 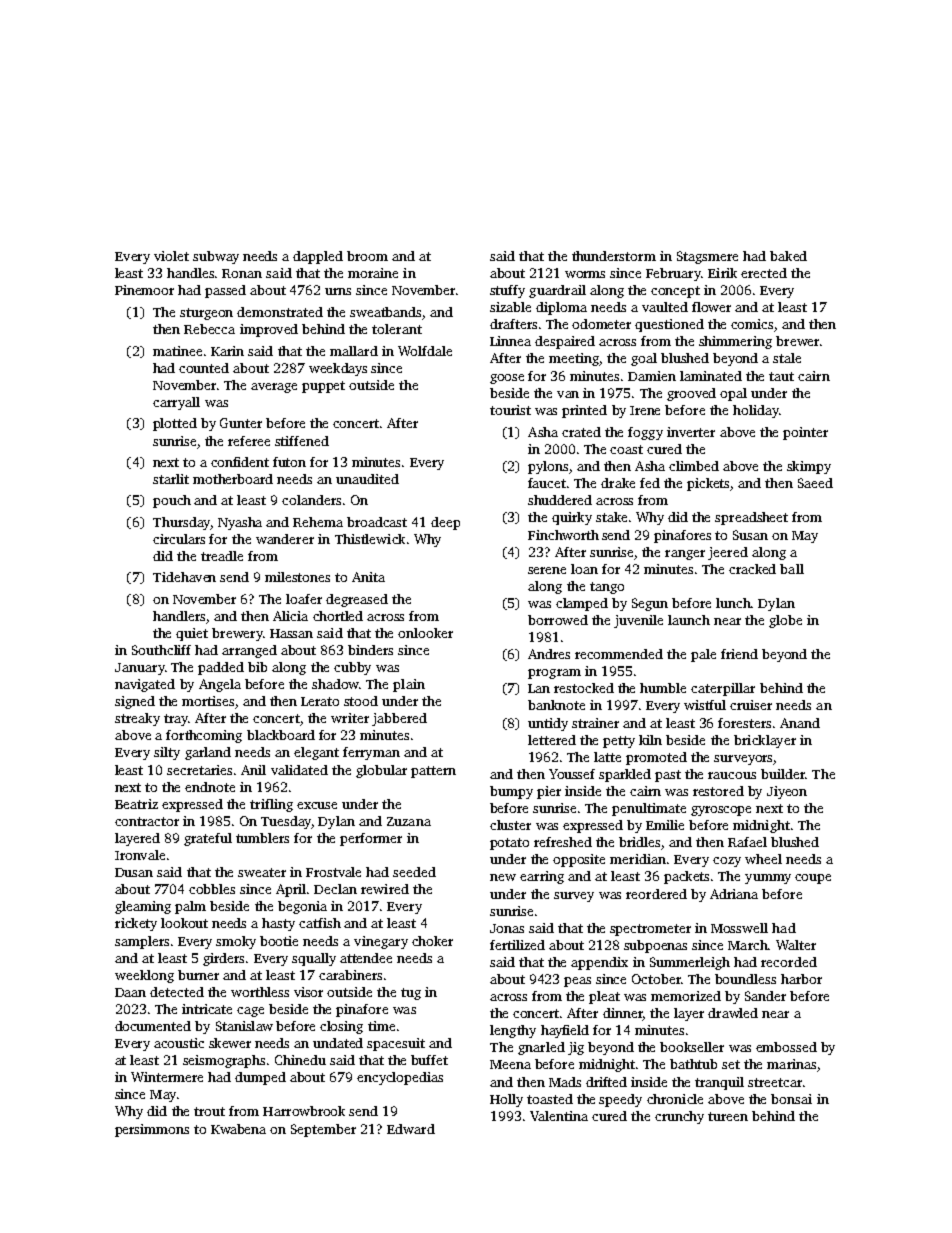 I want to click on mallard, so click(x=354, y=351).
